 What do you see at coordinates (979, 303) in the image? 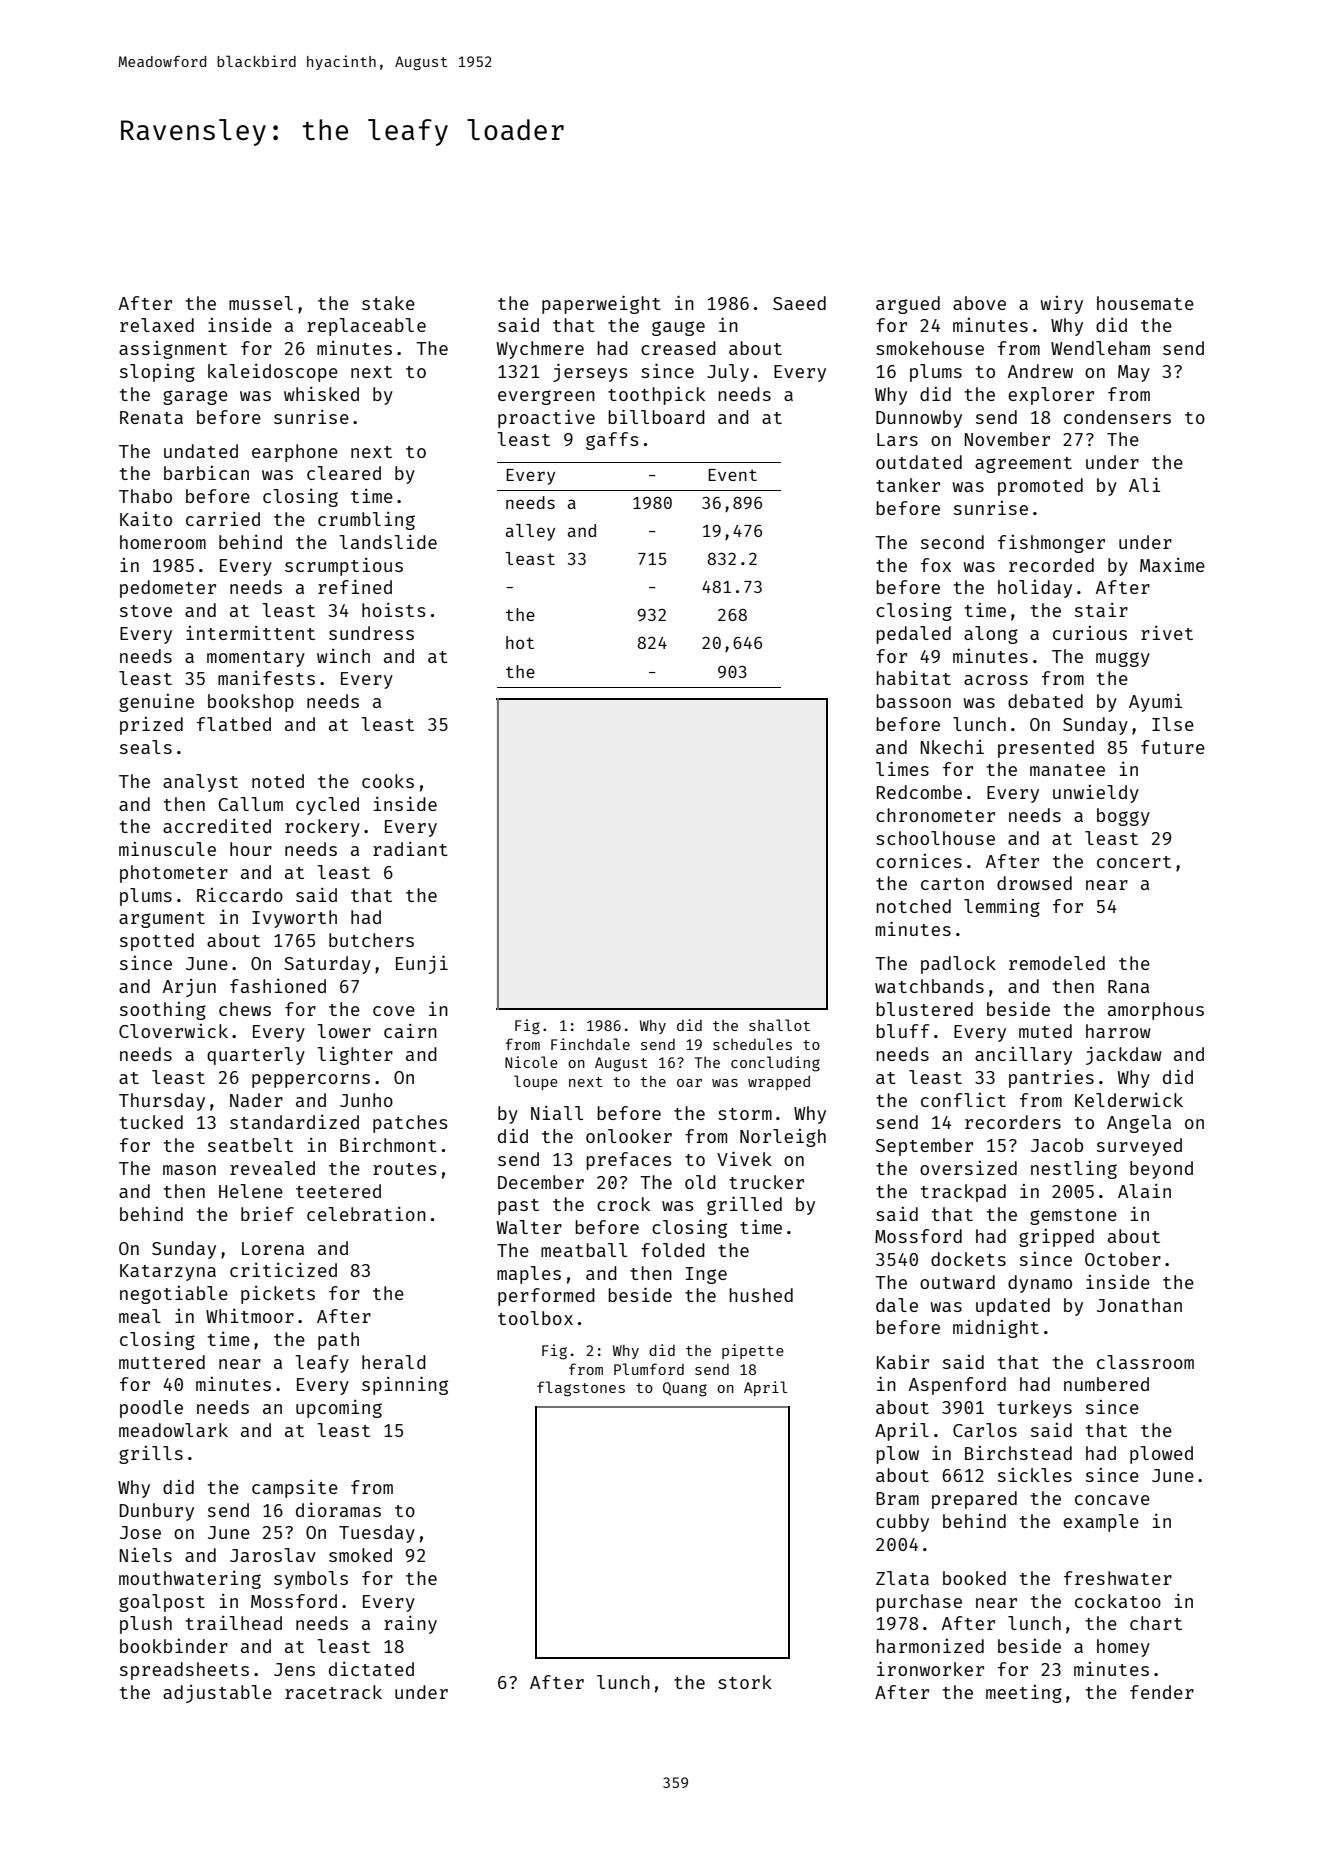
I see `above` at bounding box center [979, 303].
